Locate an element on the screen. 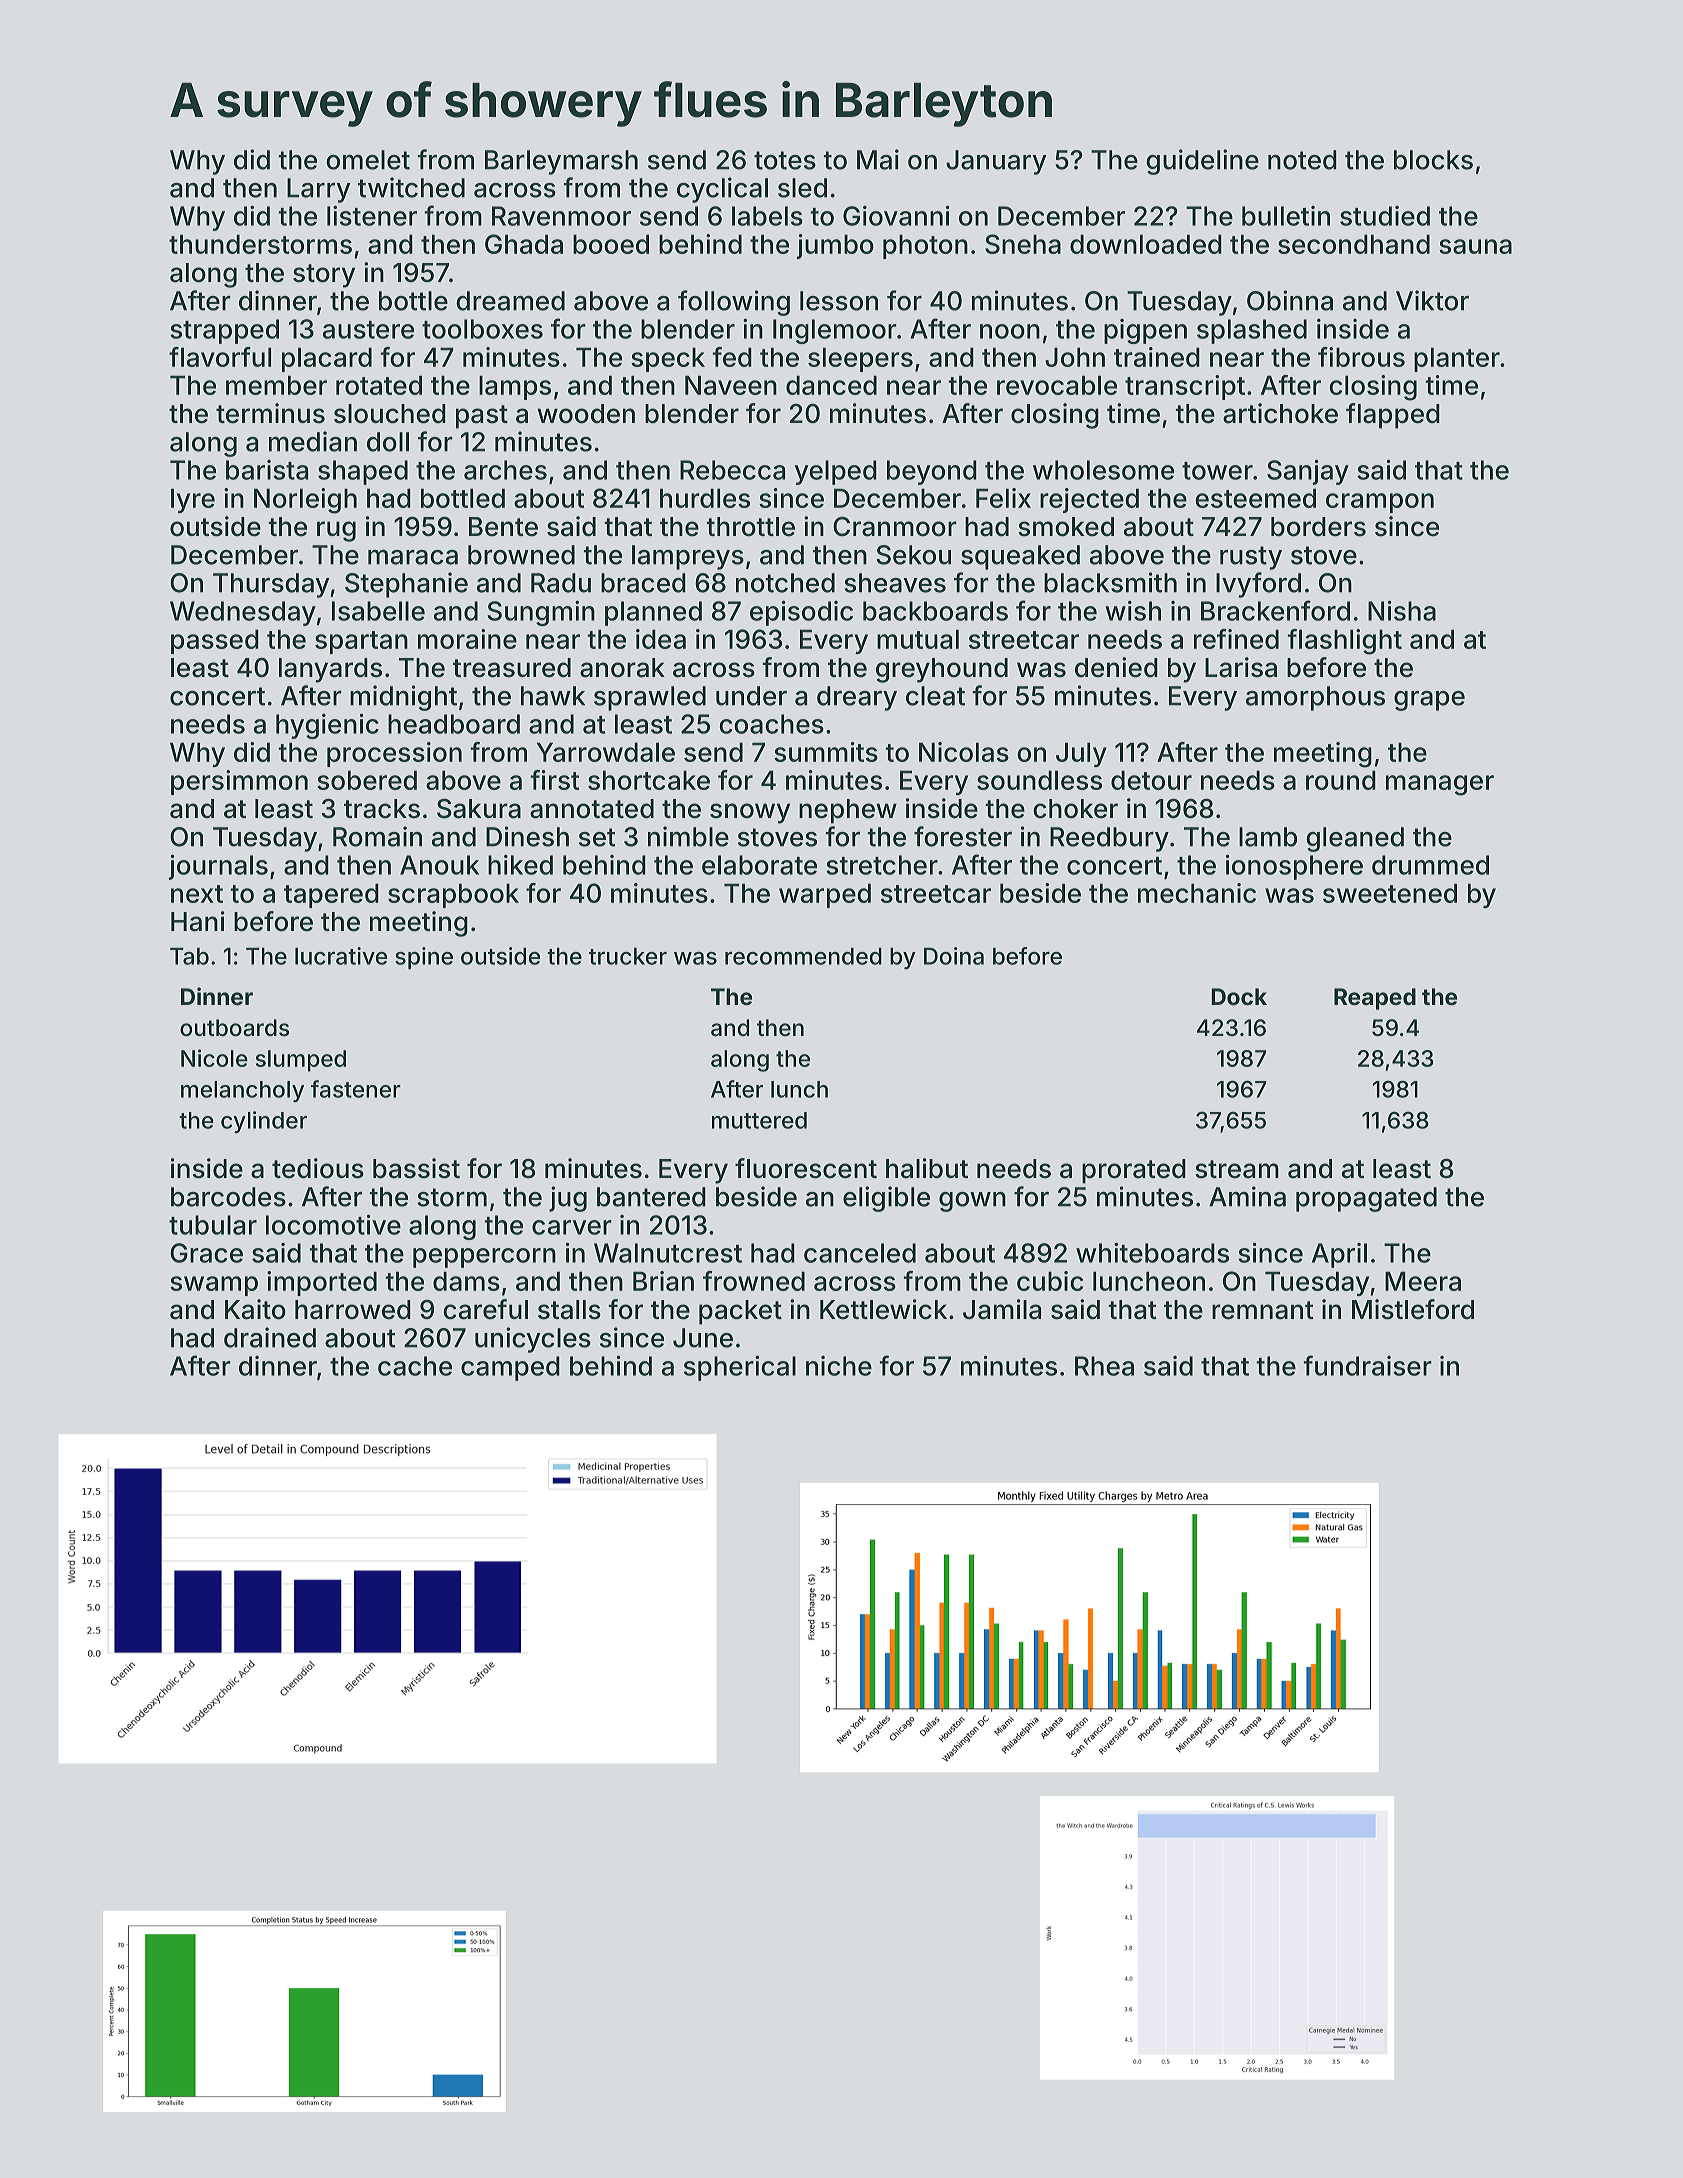 Image resolution: width=1683 pixels, height=2178 pixels. rug is located at coordinates (336, 531).
